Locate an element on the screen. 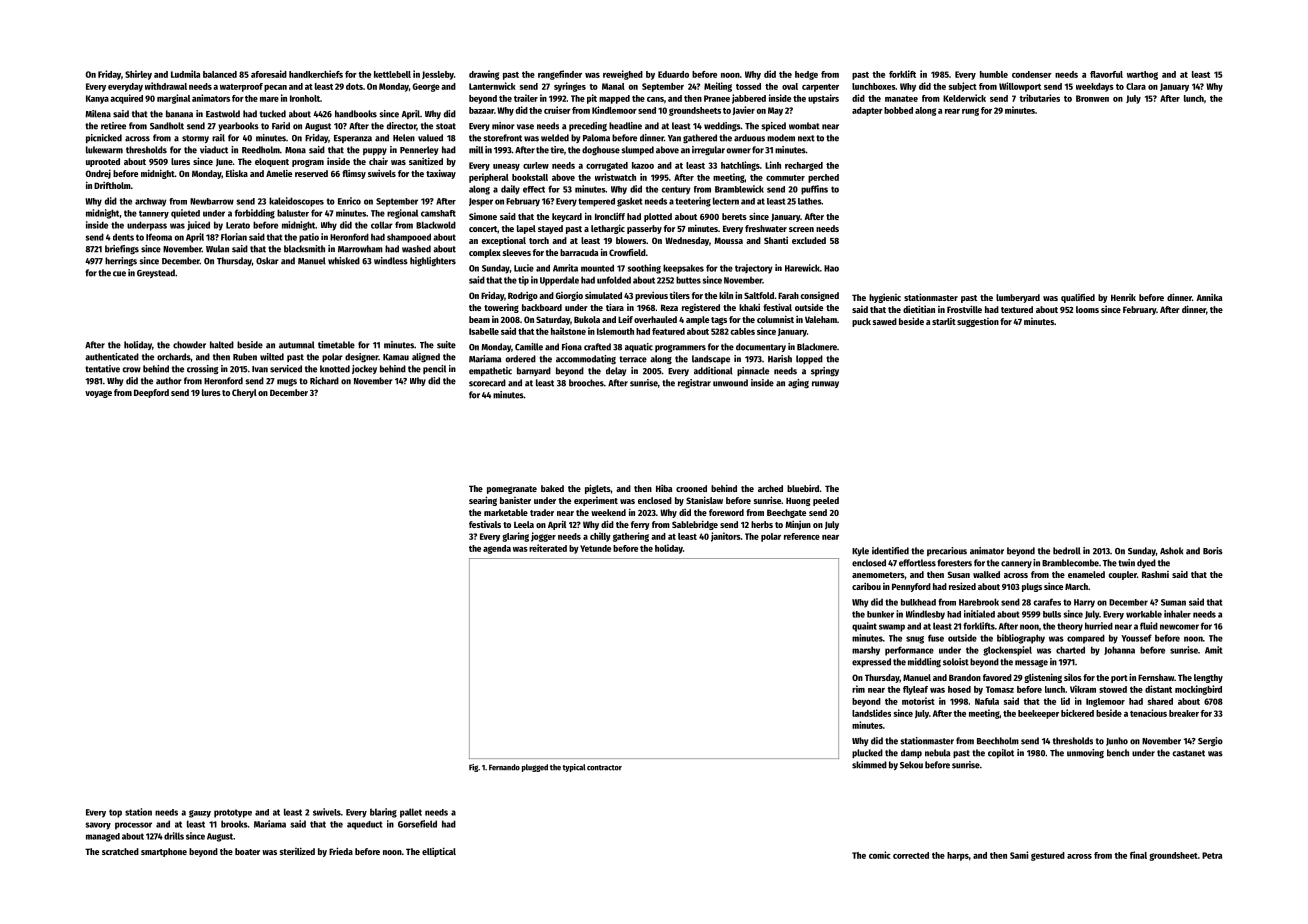 This screenshot has width=1308, height=924. peeled is located at coordinates (826, 501).
